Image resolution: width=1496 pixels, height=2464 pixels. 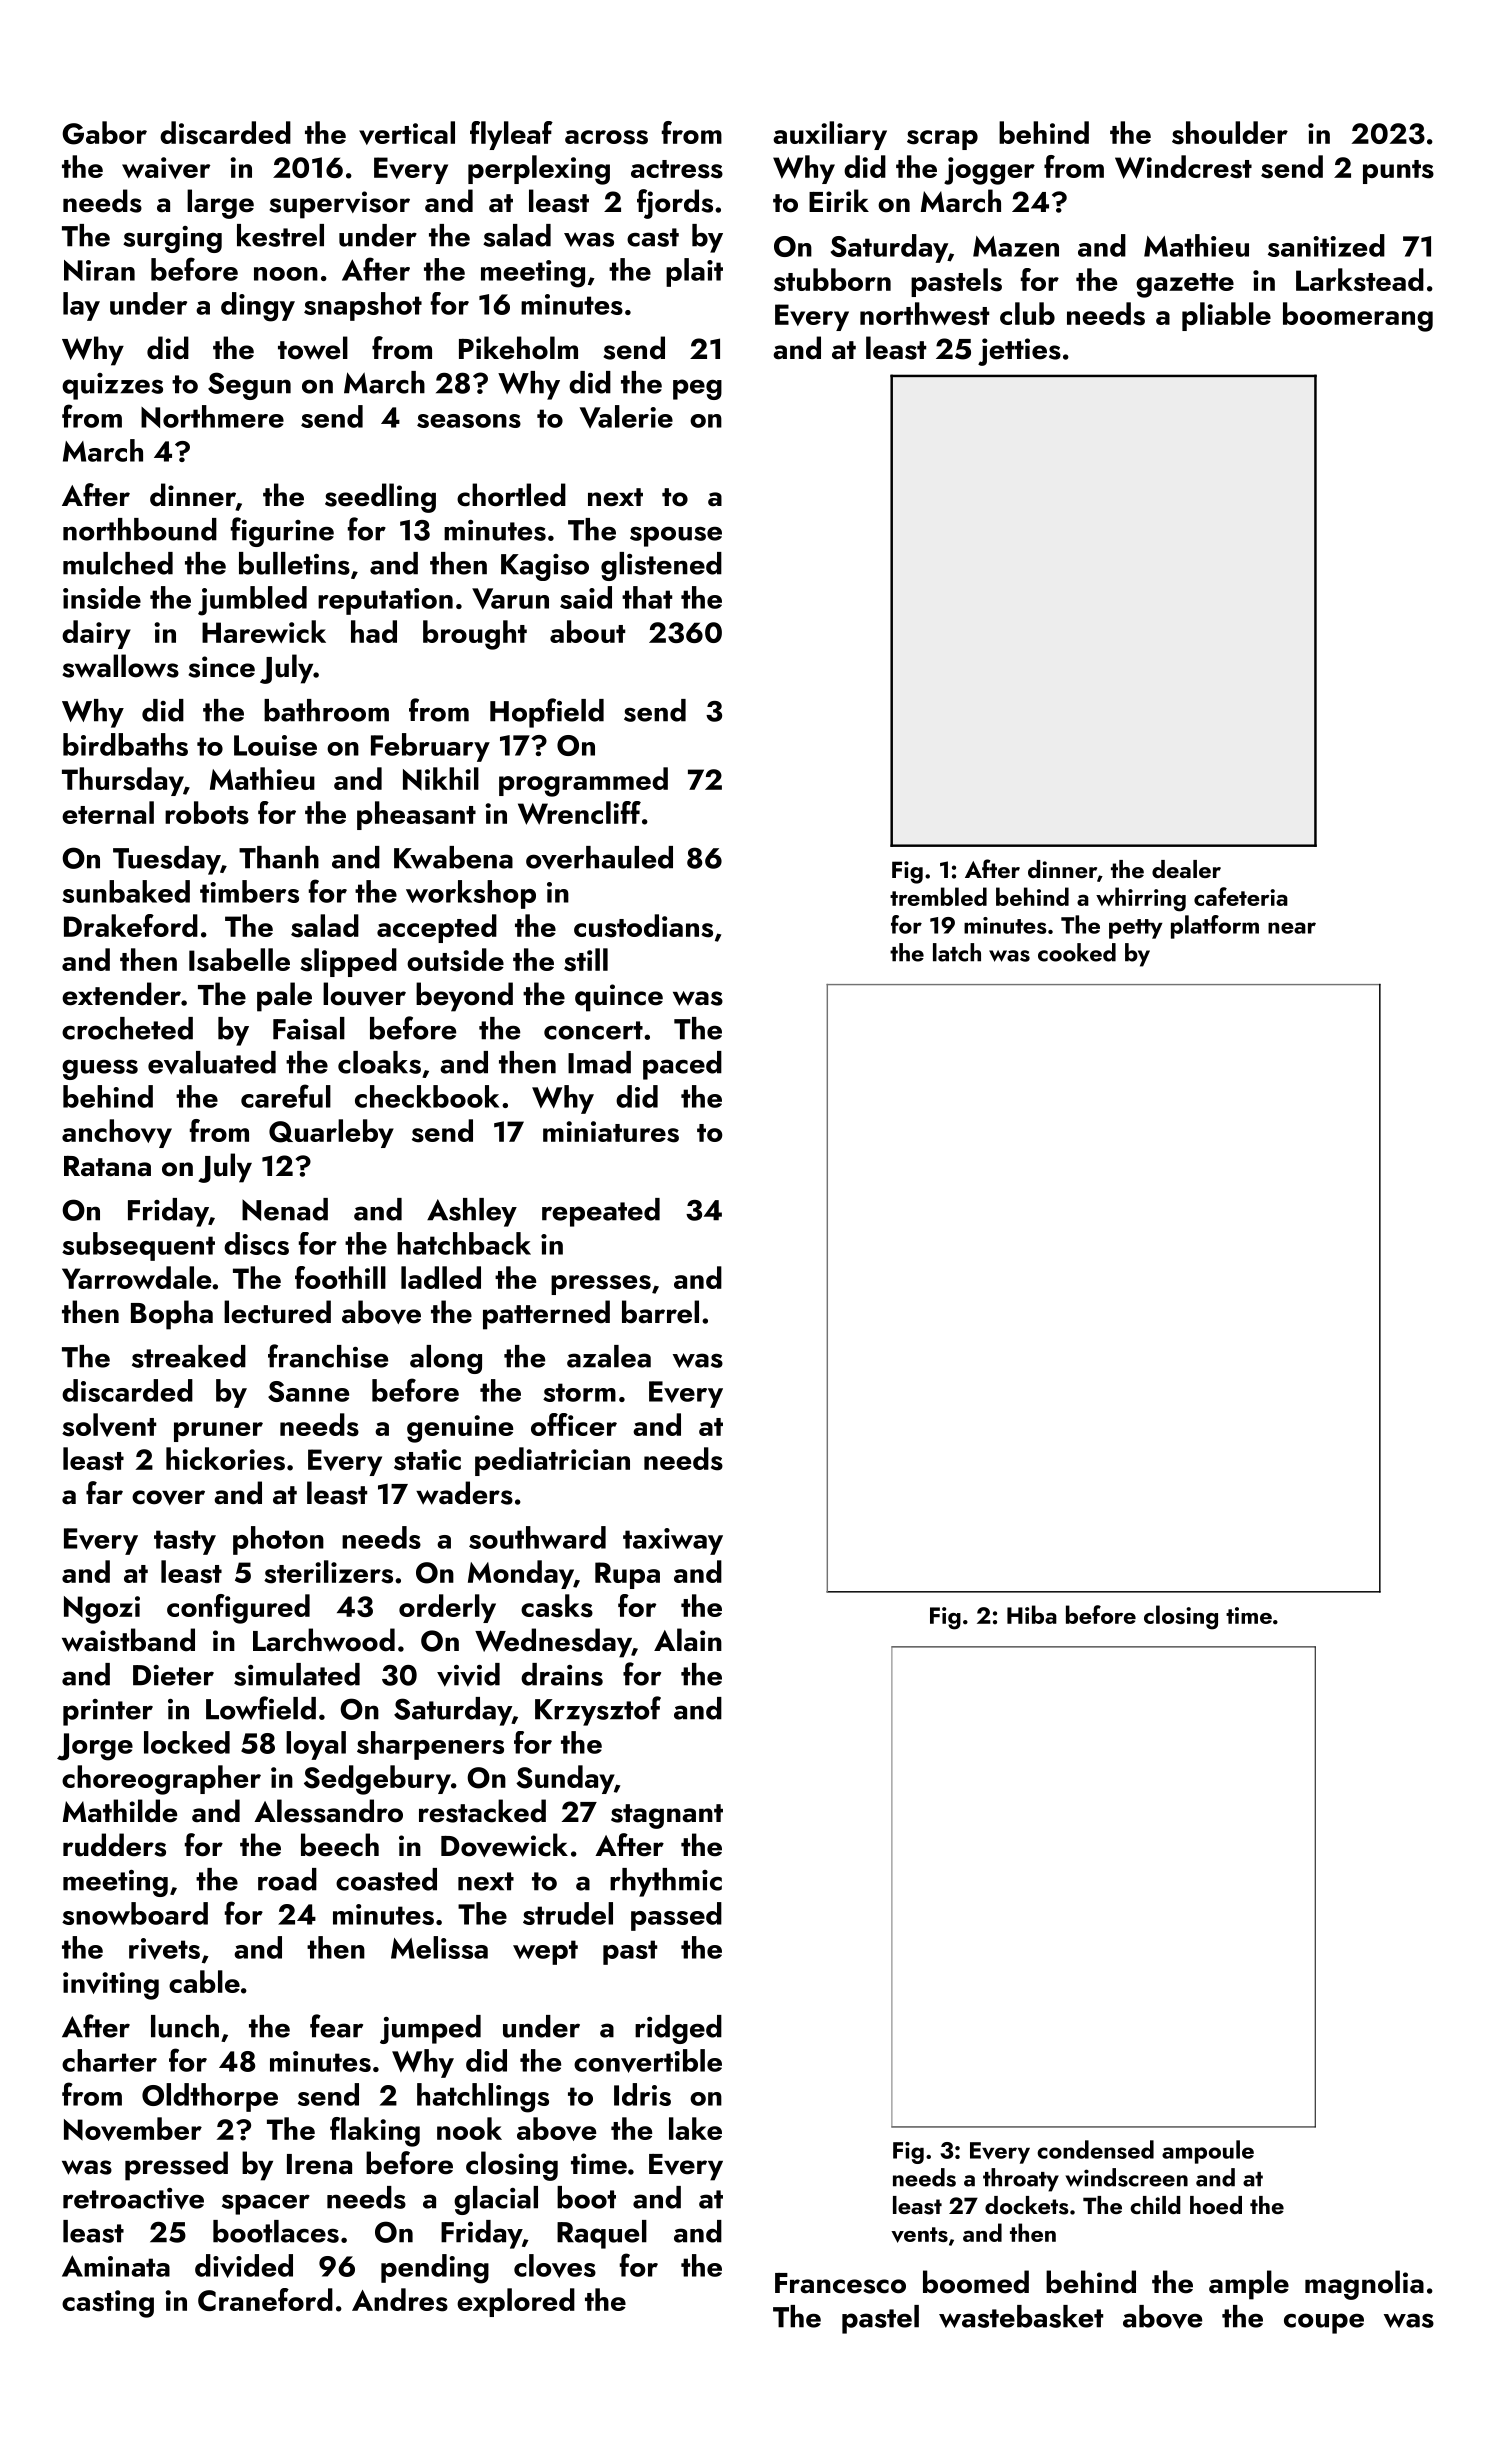 I want to click on jetties, so click(x=1019, y=352).
